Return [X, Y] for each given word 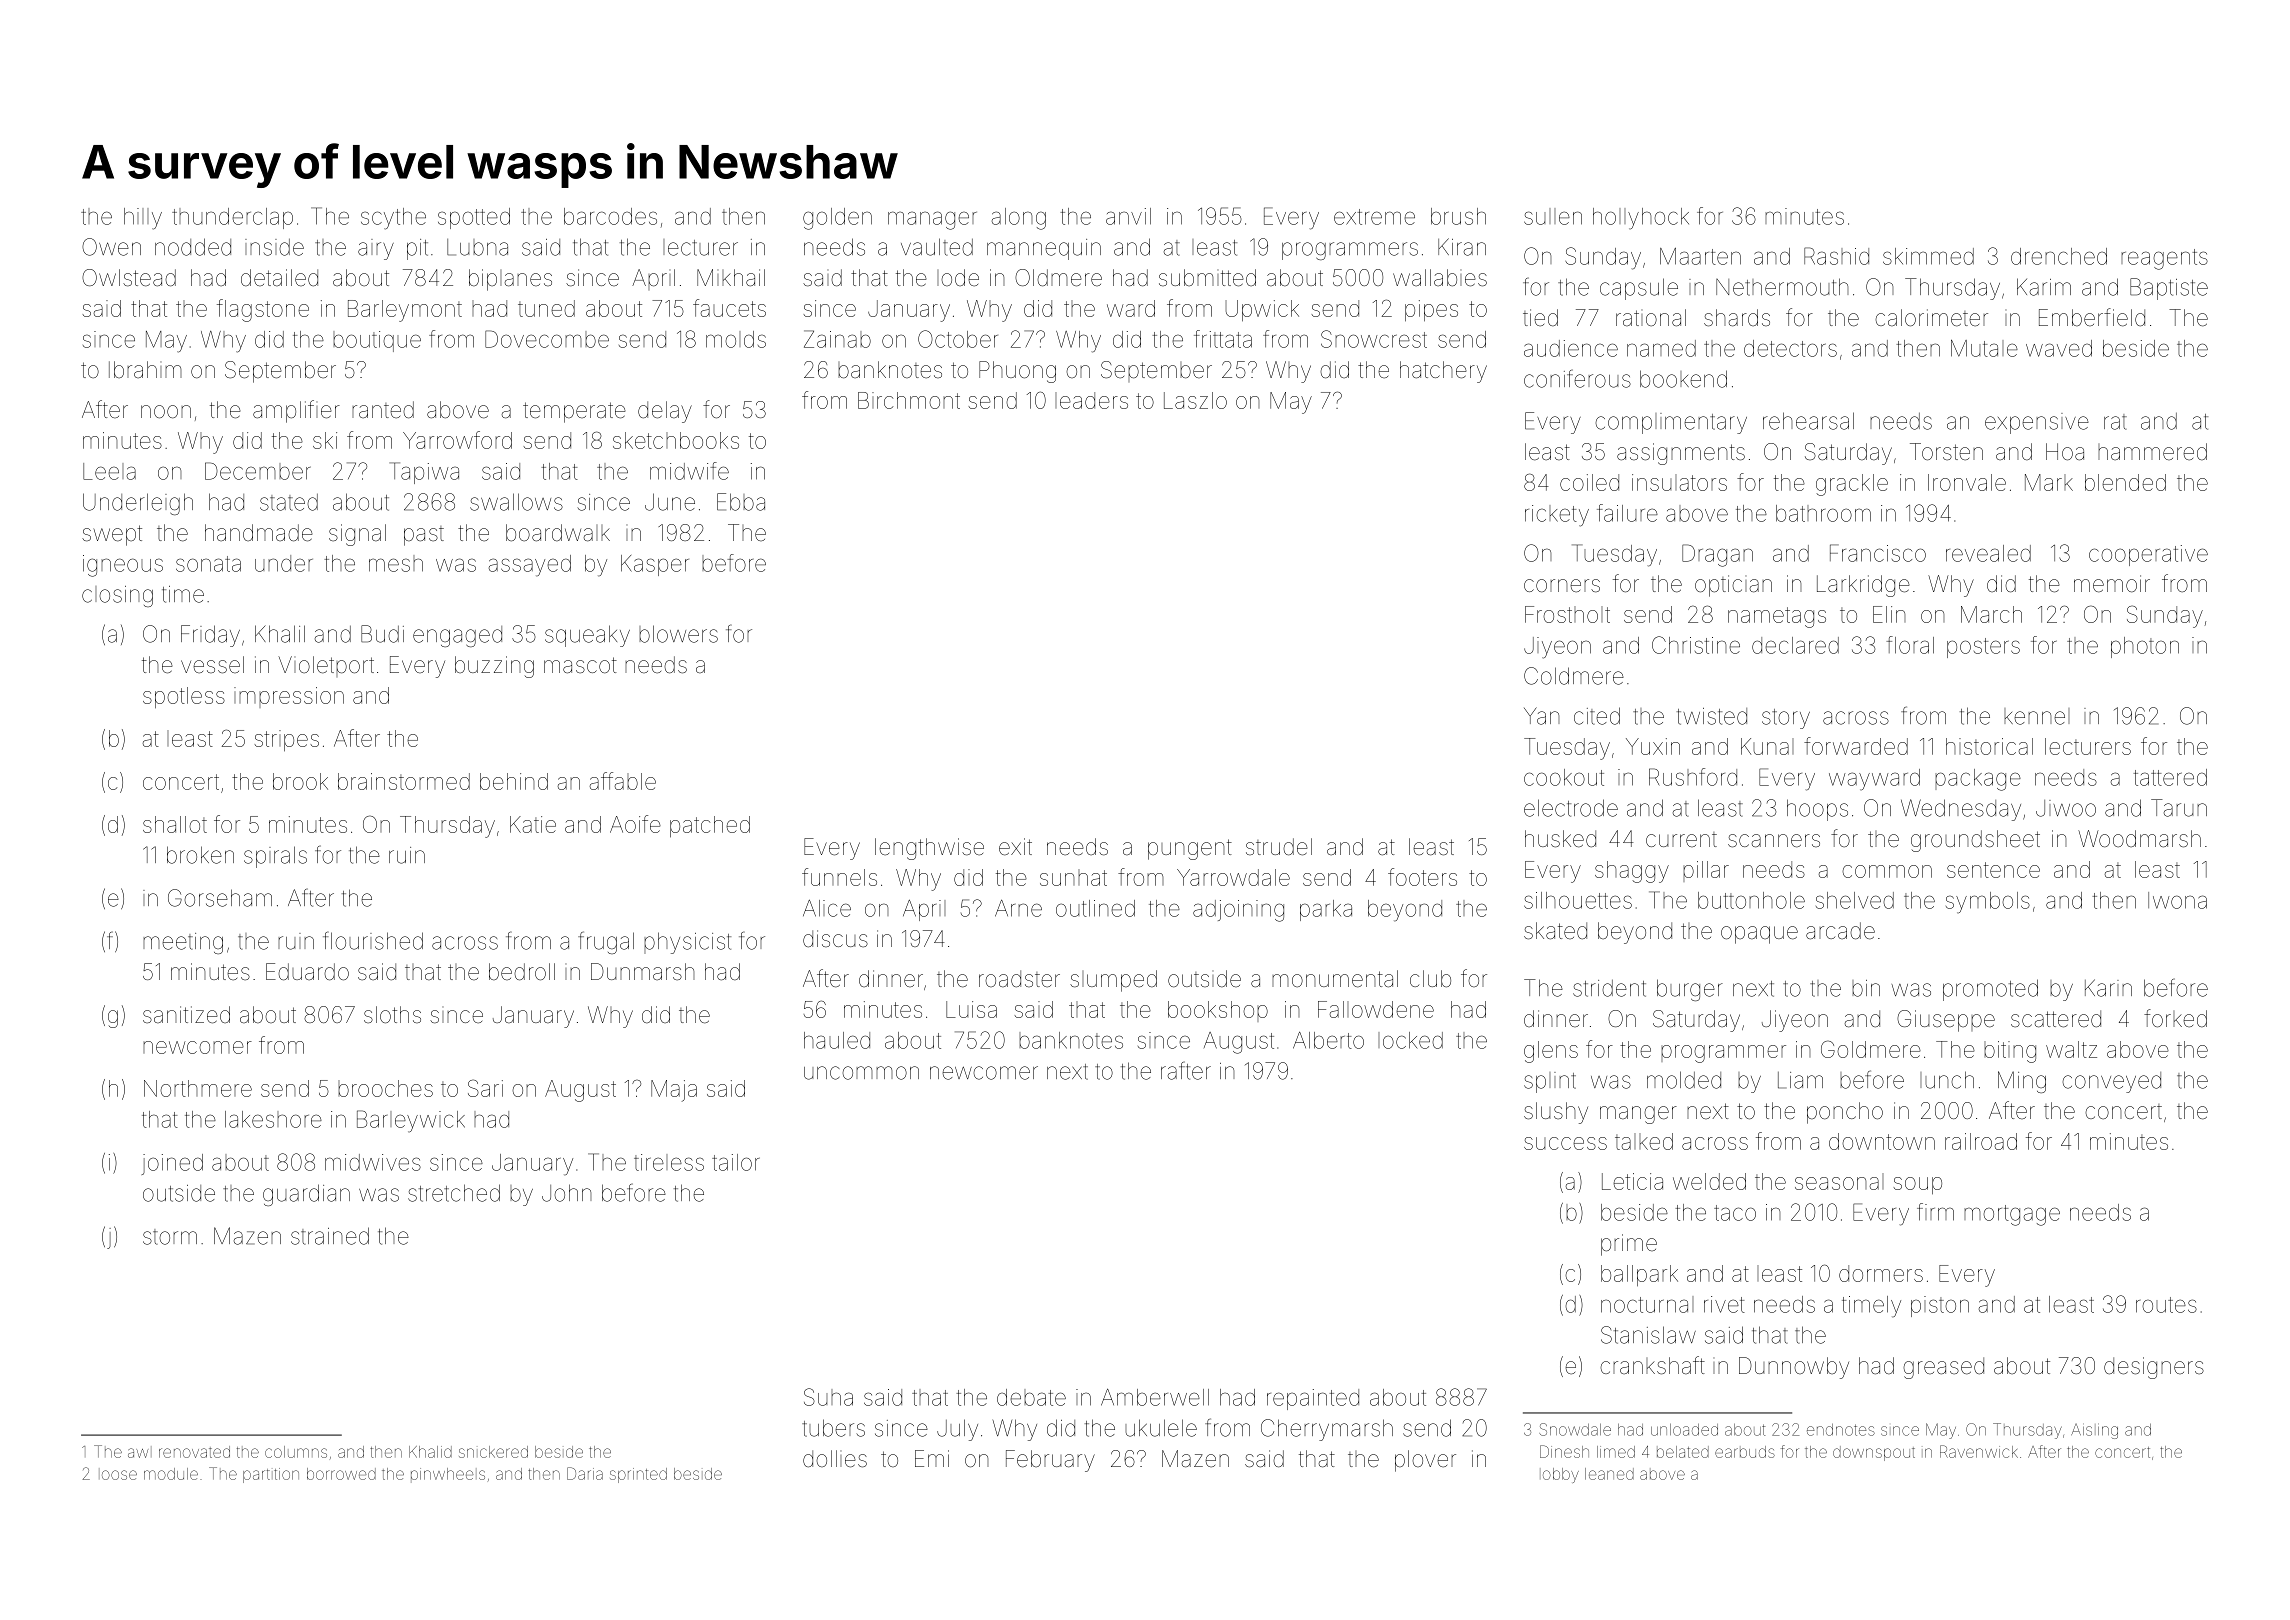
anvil [1128, 216]
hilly [143, 219]
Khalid [430, 1452]
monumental [1335, 979]
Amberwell [1155, 1397]
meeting [183, 943]
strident [1609, 988]
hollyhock [1641, 219]
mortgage [2012, 1215]
